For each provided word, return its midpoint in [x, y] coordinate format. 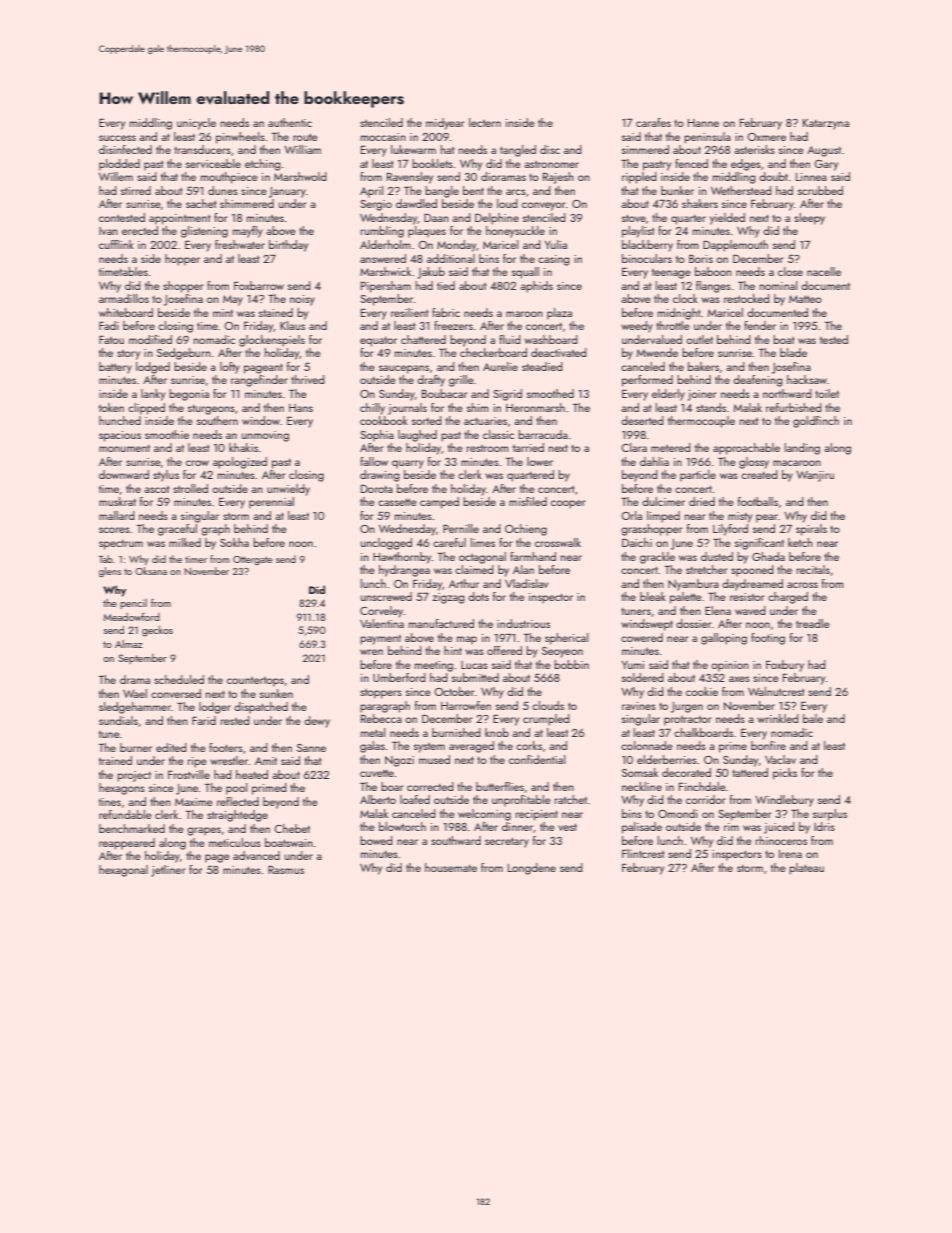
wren [371, 652]
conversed [176, 693]
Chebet [292, 828]
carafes [653, 122]
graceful [177, 530]
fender [760, 325]
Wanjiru [815, 476]
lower [540, 461]
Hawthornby [402, 558]
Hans [301, 408]
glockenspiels [272, 341]
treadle [813, 623]
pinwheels [240, 138]
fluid [510, 339]
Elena [718, 610]
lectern [485, 122]
